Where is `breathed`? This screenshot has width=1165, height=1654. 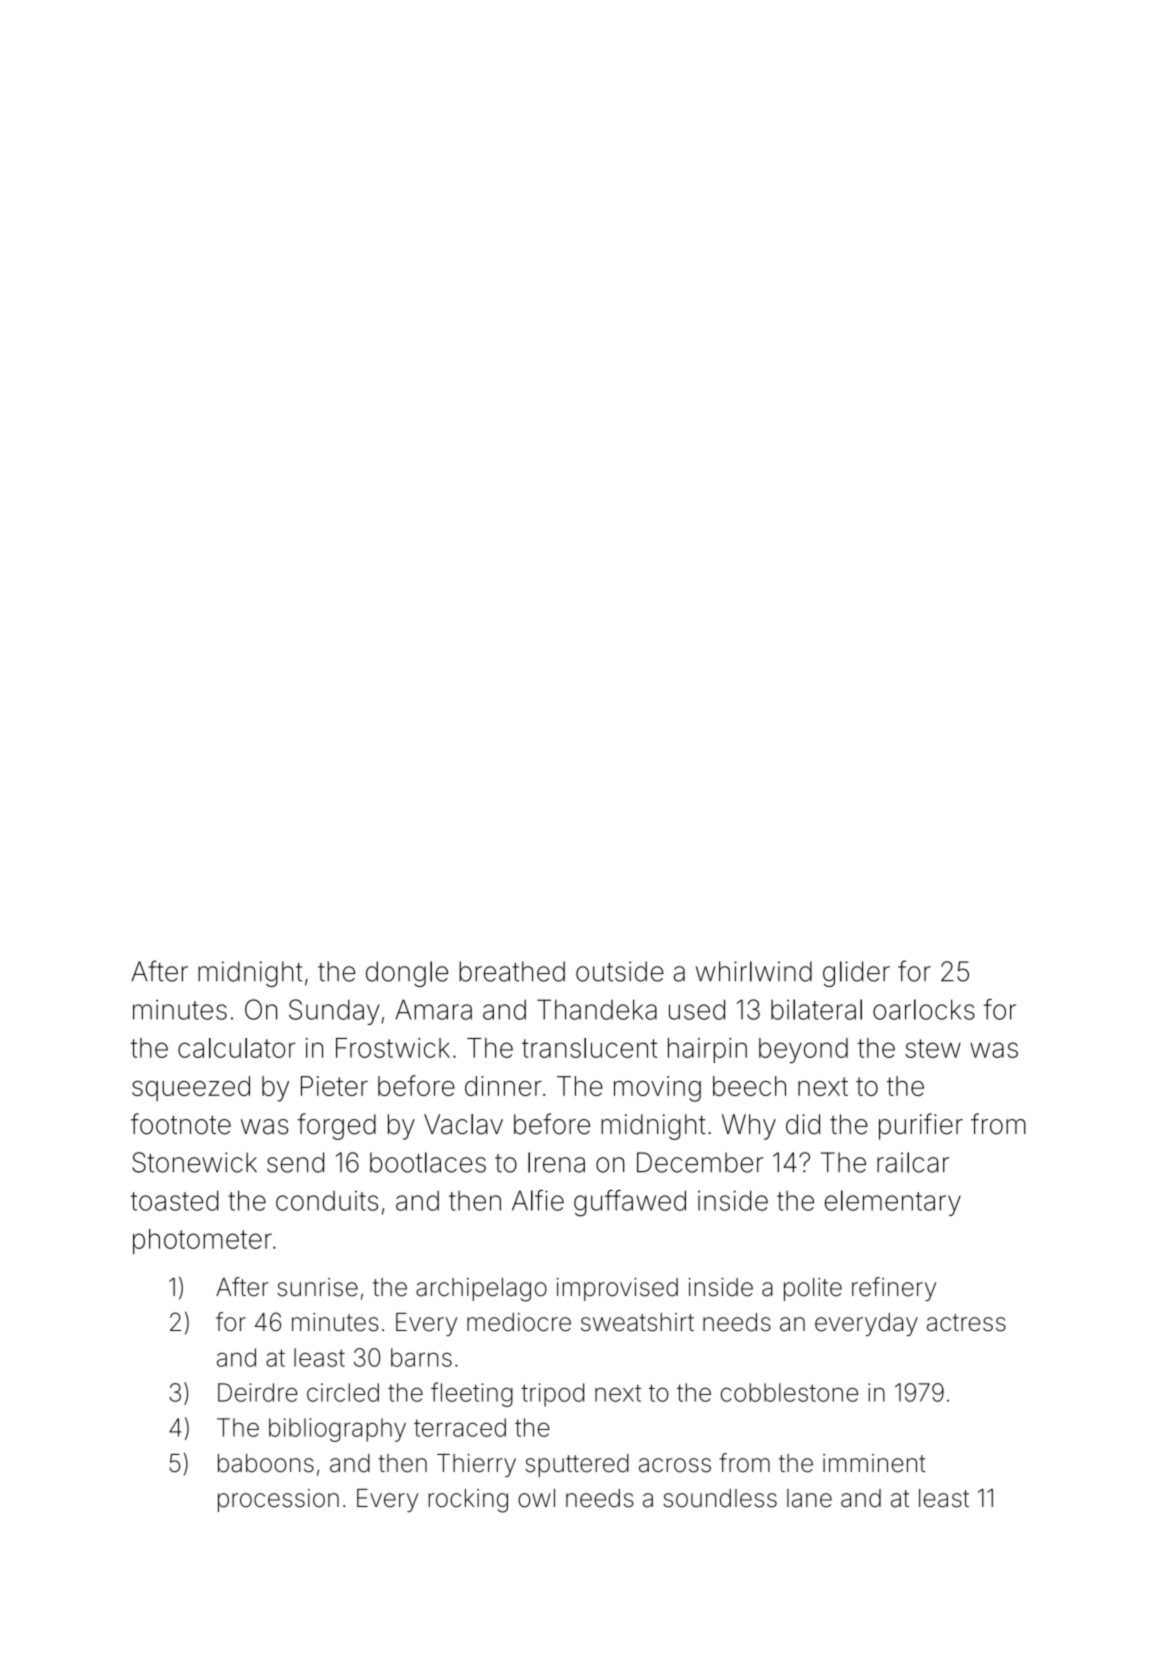
breathed is located at coordinates (512, 971).
